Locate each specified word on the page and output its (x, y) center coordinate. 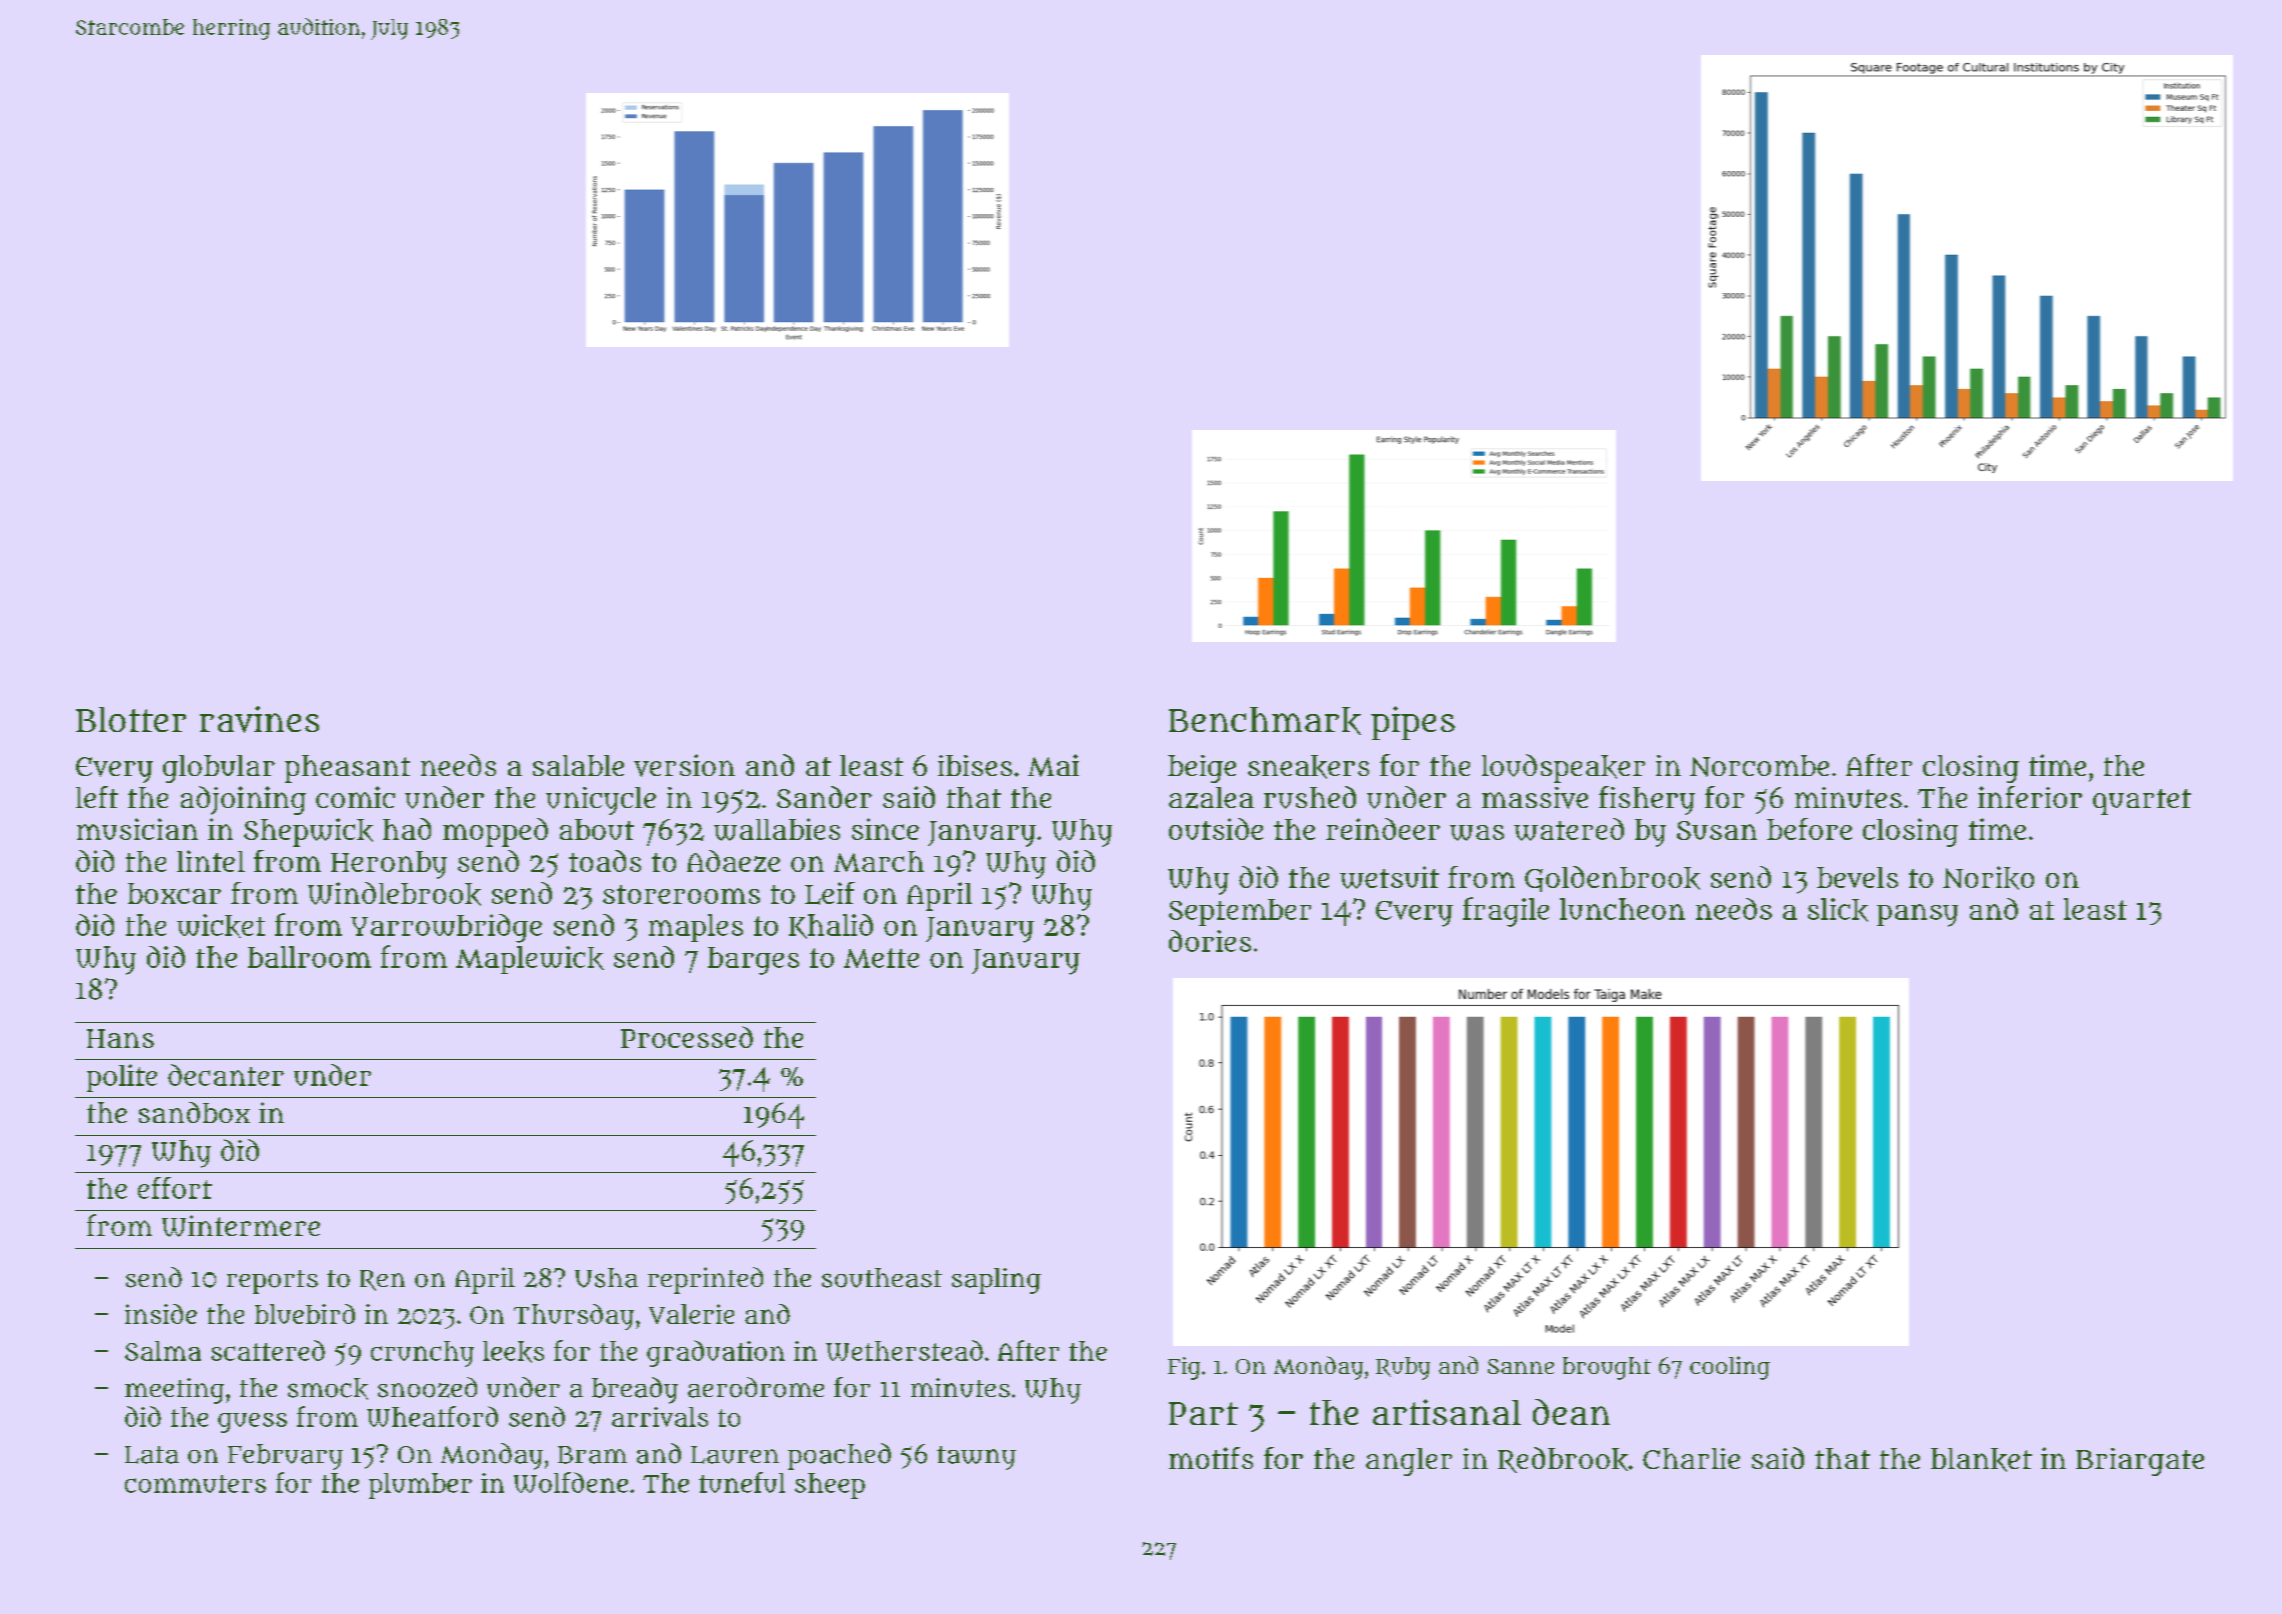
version (684, 765)
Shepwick (308, 832)
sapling (996, 1281)
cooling (1730, 1368)
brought (1607, 1368)
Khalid (831, 926)
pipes (1413, 723)
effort (175, 1188)
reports (272, 1282)
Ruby (1403, 1368)
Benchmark (1265, 721)
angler (1409, 1462)
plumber (420, 1486)
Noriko (1988, 878)
